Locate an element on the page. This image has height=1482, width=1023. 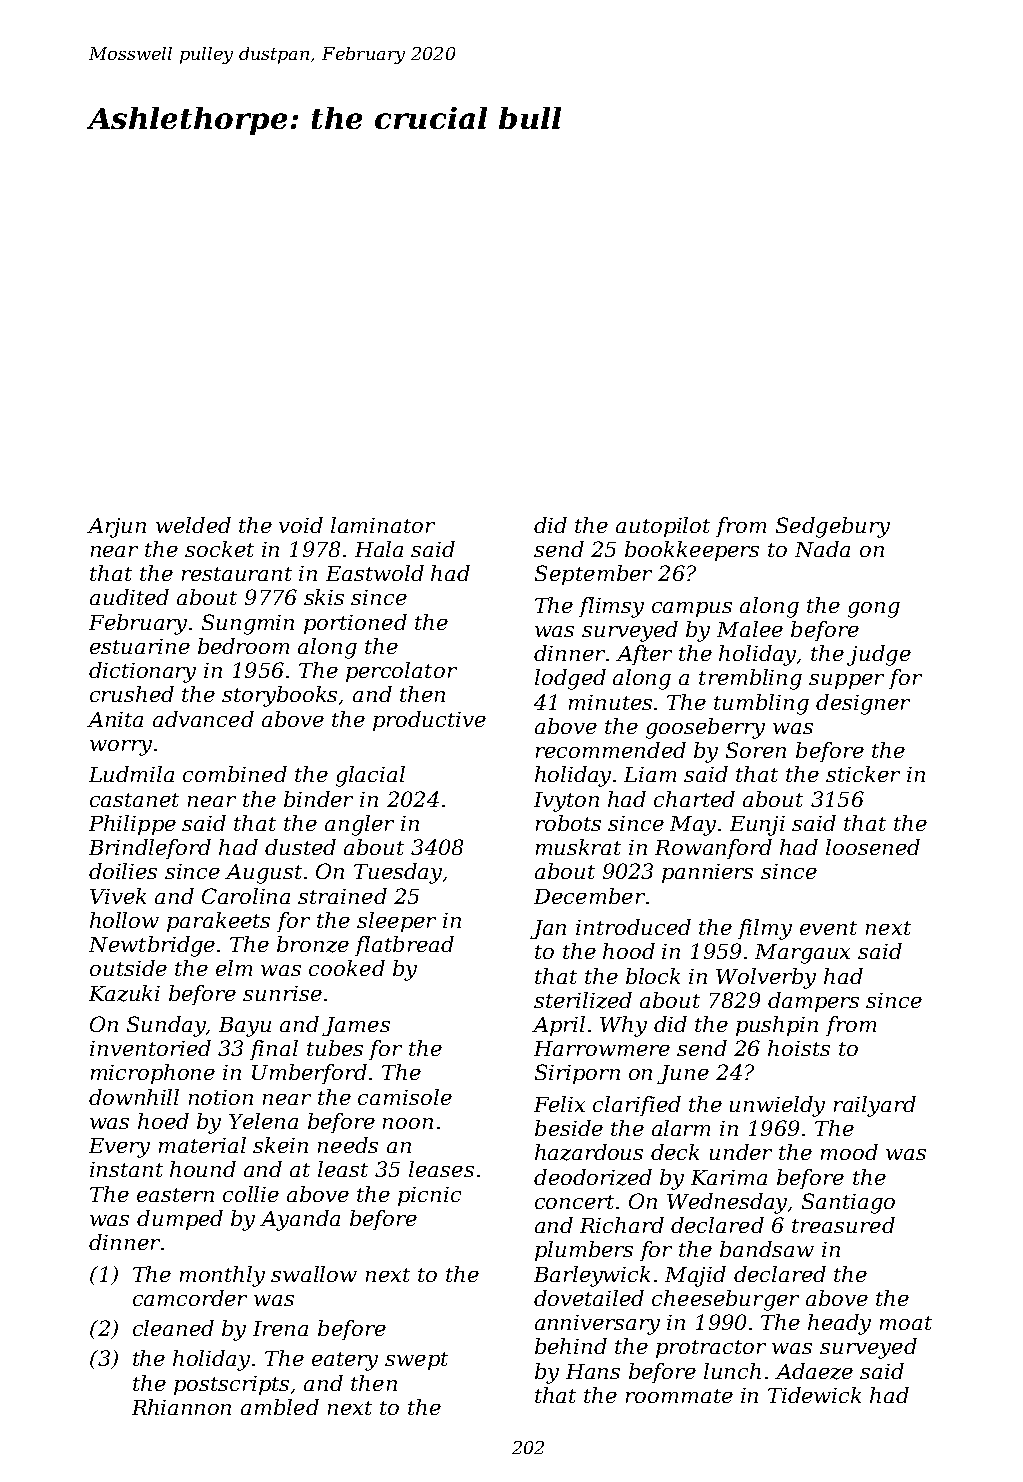
percolator is located at coordinates (401, 672).
